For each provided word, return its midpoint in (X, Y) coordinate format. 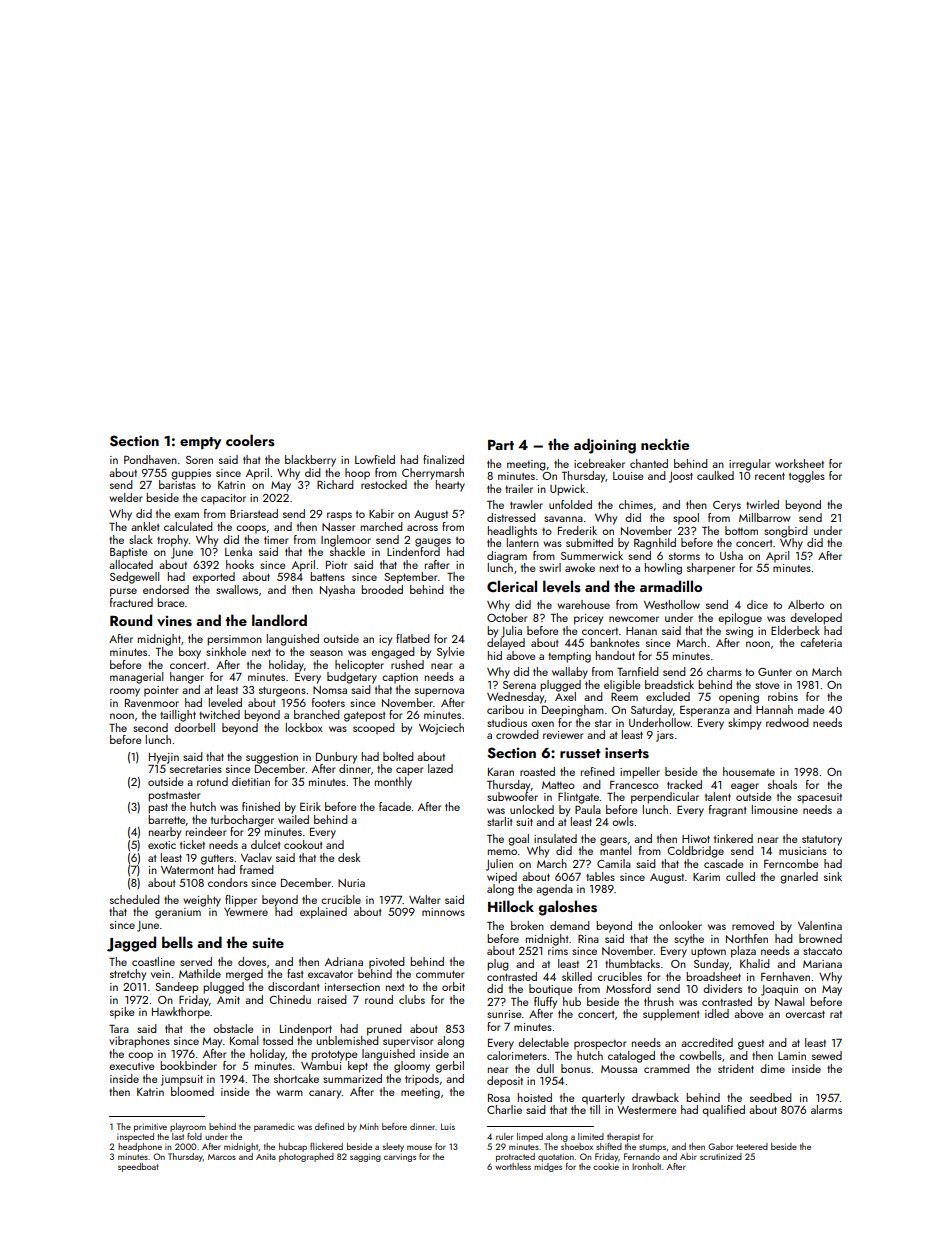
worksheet (799, 463)
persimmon (234, 640)
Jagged (131, 944)
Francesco (634, 785)
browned (820, 938)
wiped (502, 878)
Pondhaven (150, 459)
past (158, 808)
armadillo (671, 586)
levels (562, 586)
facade (395, 806)
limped (530, 1137)
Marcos (222, 1157)
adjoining (605, 446)
